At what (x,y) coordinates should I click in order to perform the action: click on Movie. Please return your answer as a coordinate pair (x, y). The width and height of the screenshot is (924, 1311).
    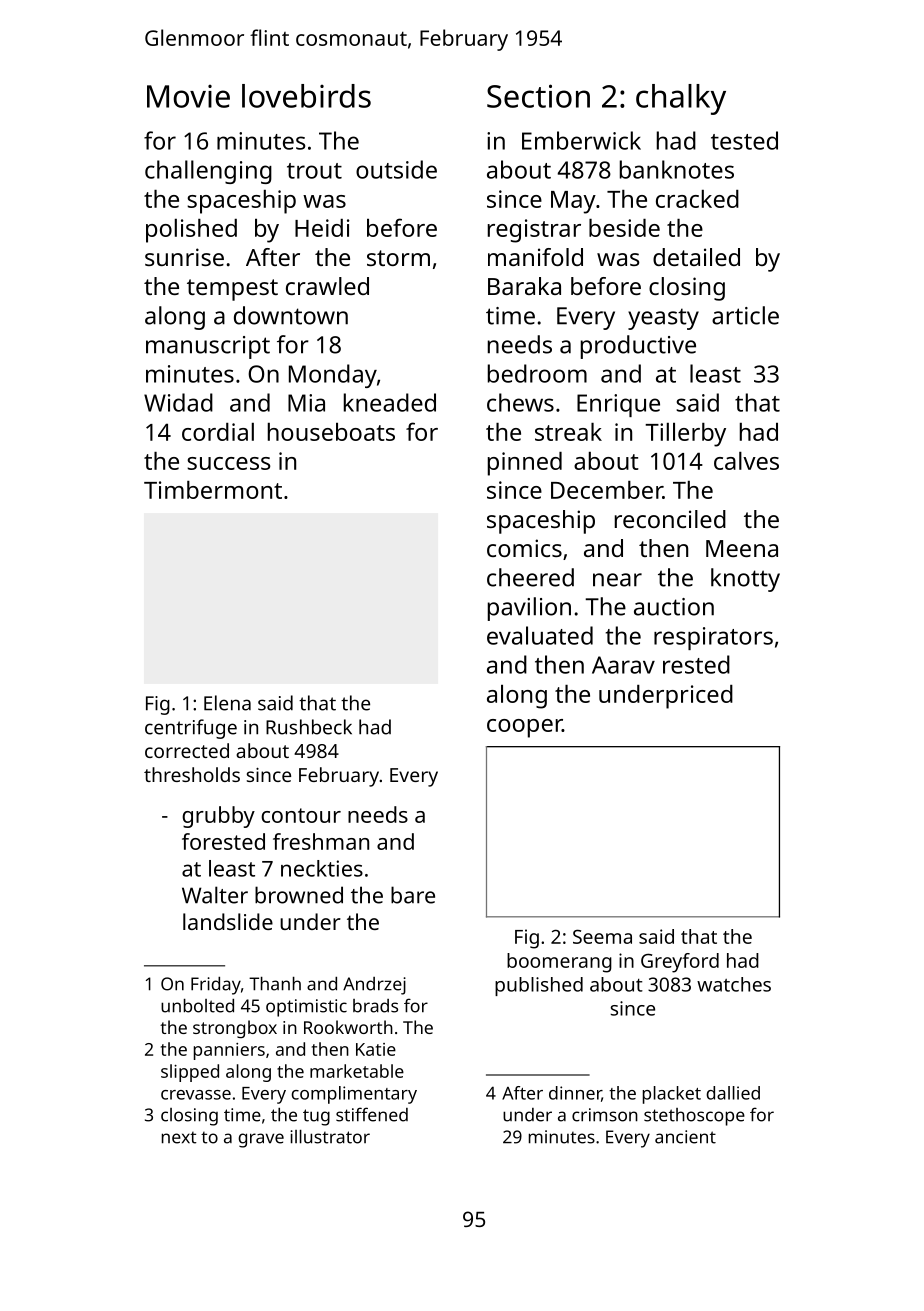
    Looking at the image, I should click on (188, 96).
